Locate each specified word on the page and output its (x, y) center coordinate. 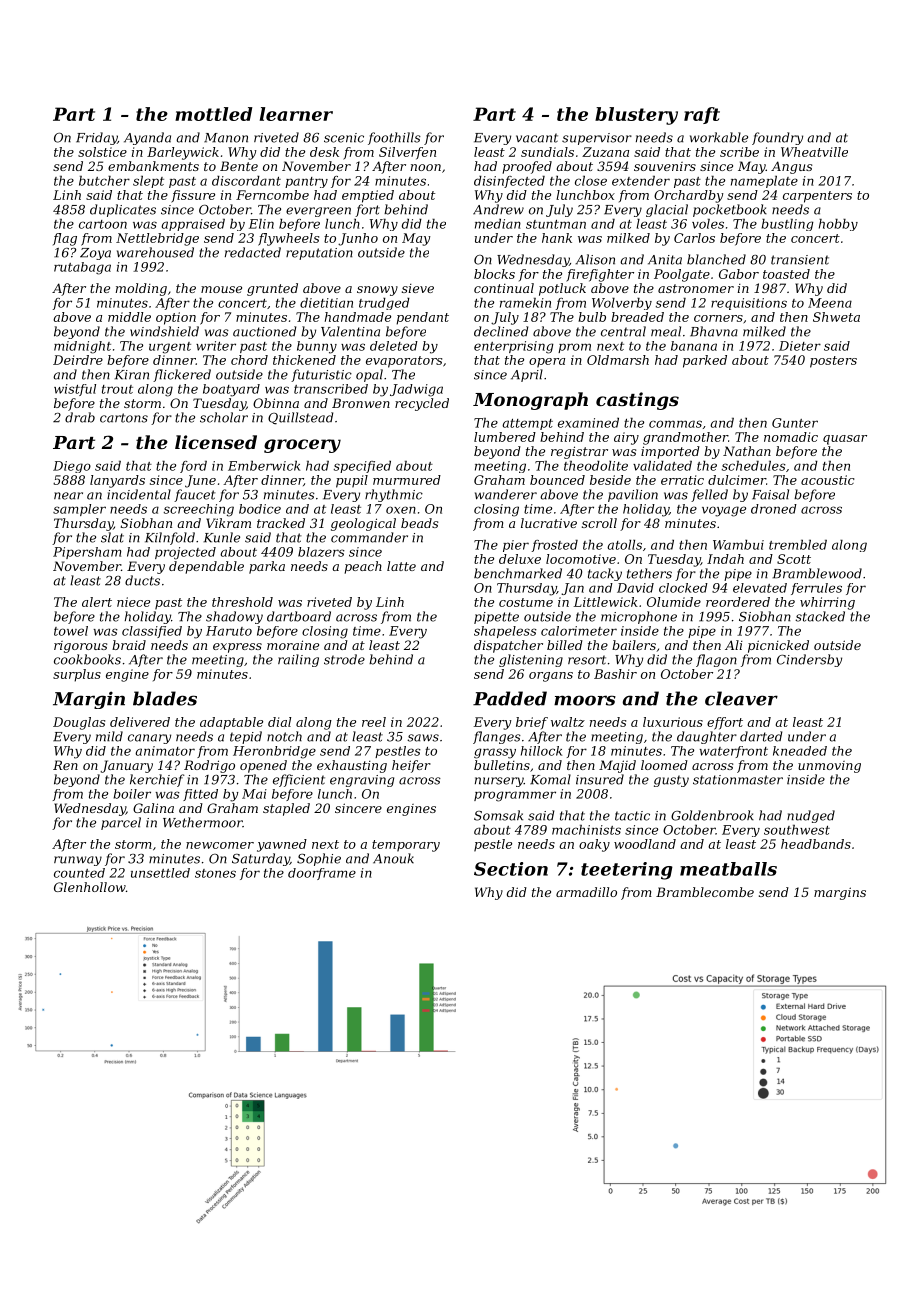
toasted (786, 274)
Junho (358, 239)
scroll (599, 523)
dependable (206, 567)
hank (557, 238)
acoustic (827, 480)
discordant (246, 181)
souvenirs (665, 166)
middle (129, 317)
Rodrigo (209, 766)
